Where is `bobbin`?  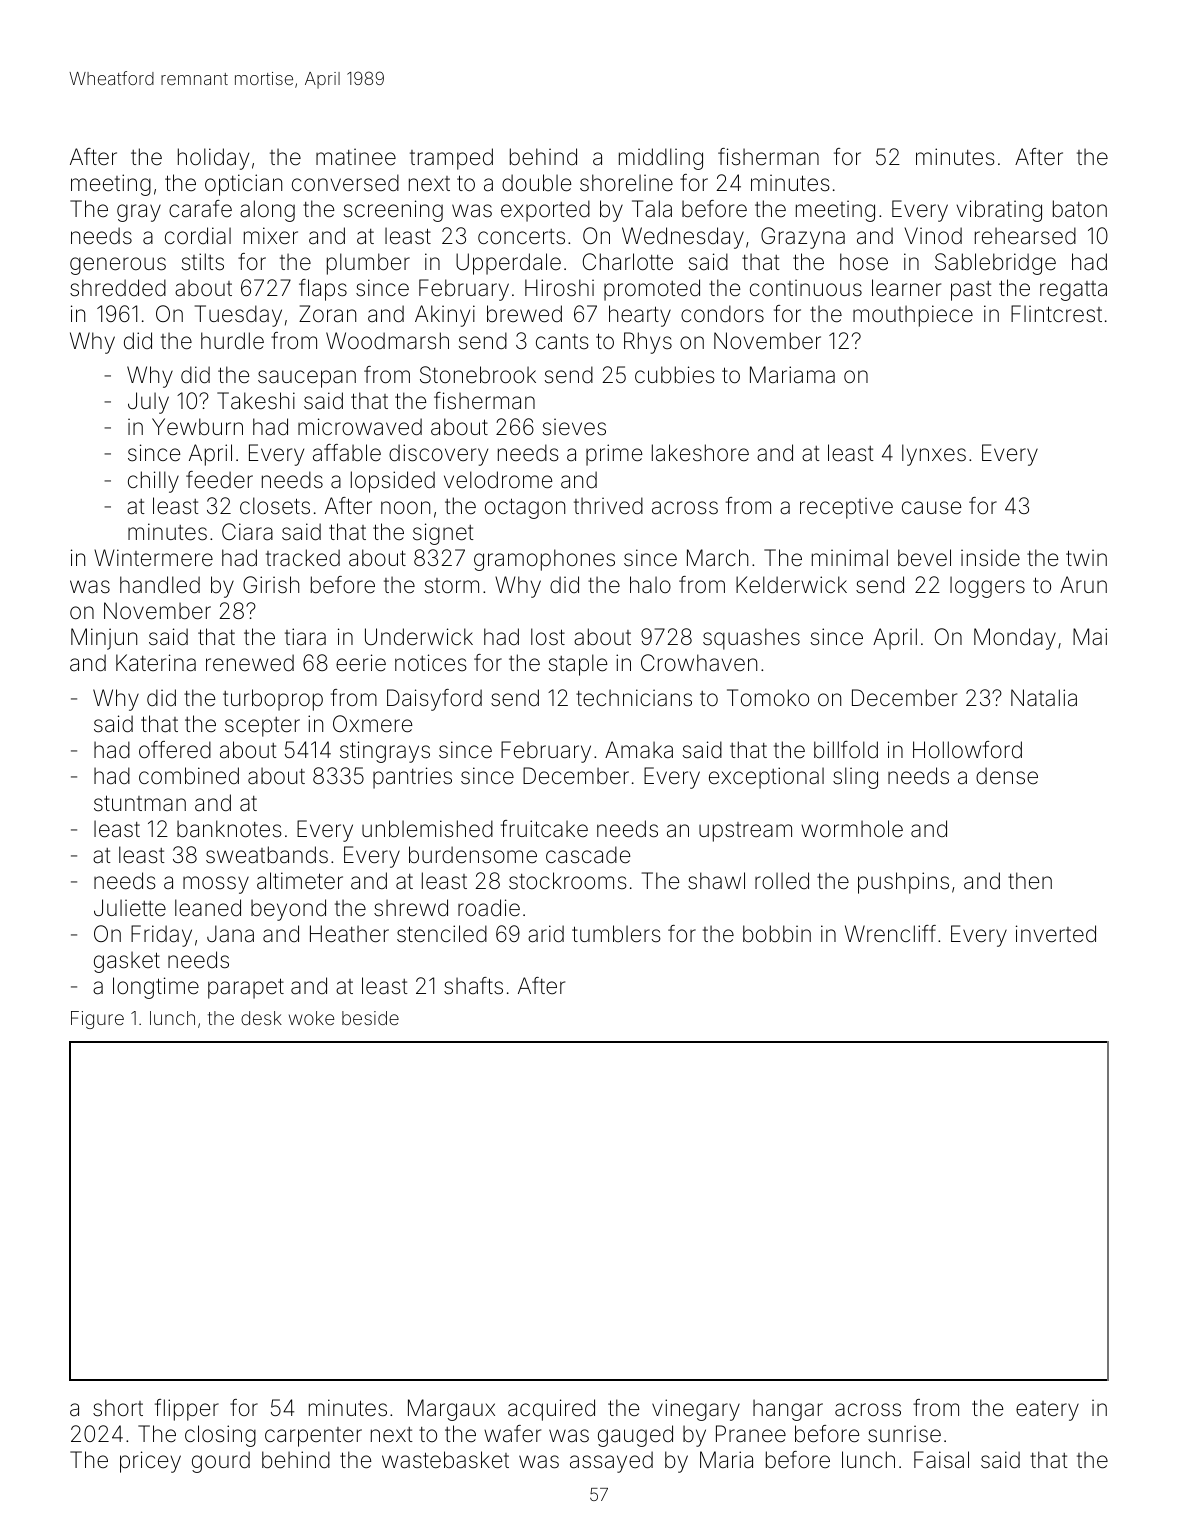 bobbin is located at coordinates (777, 934).
